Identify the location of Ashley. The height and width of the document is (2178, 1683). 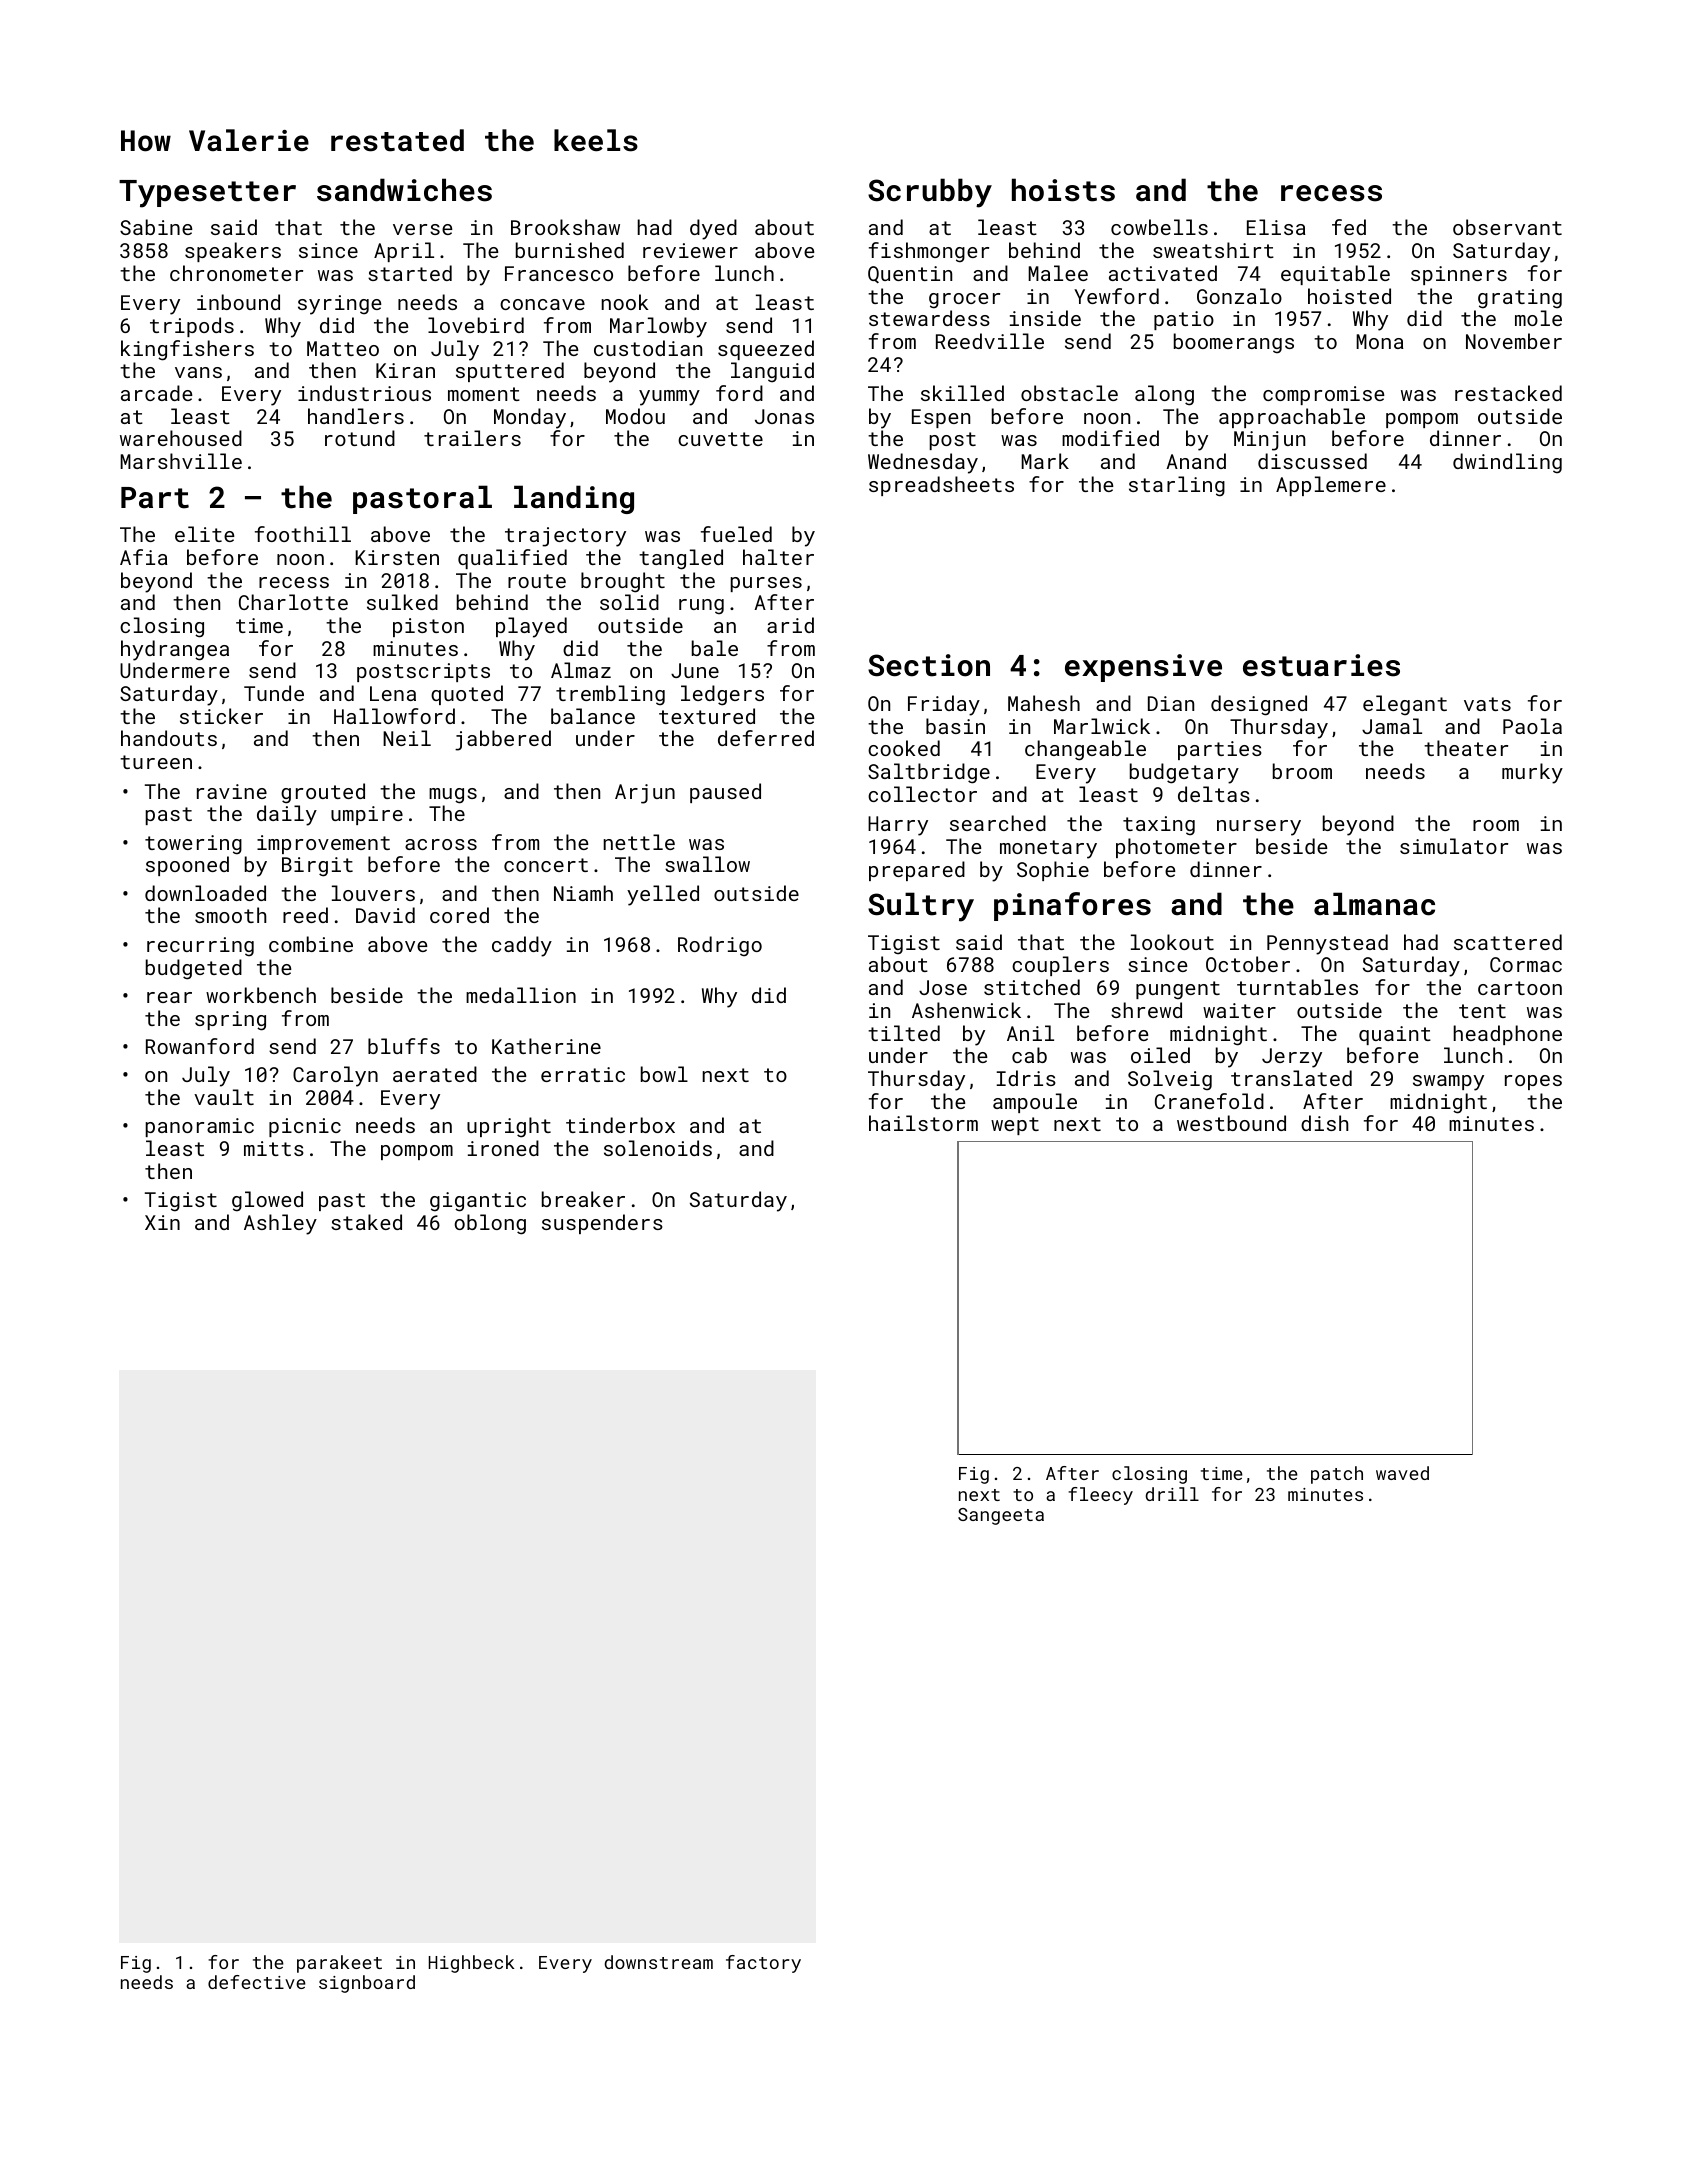
(280, 1224).
